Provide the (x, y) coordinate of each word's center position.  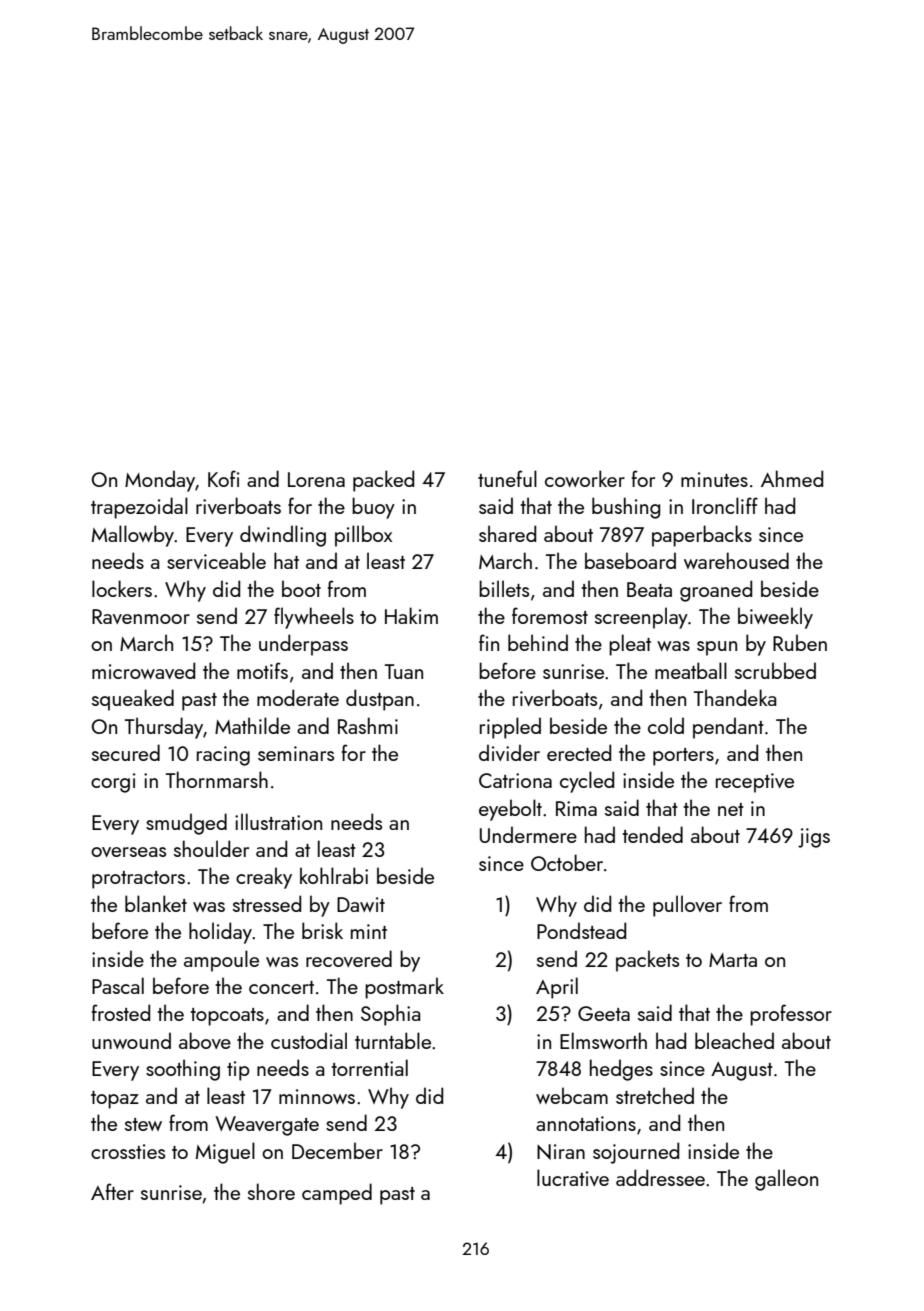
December (337, 1150)
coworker (585, 478)
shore (271, 1191)
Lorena (316, 479)
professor (791, 1015)
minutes (714, 479)
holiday (220, 933)
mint (369, 931)
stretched (655, 1095)
